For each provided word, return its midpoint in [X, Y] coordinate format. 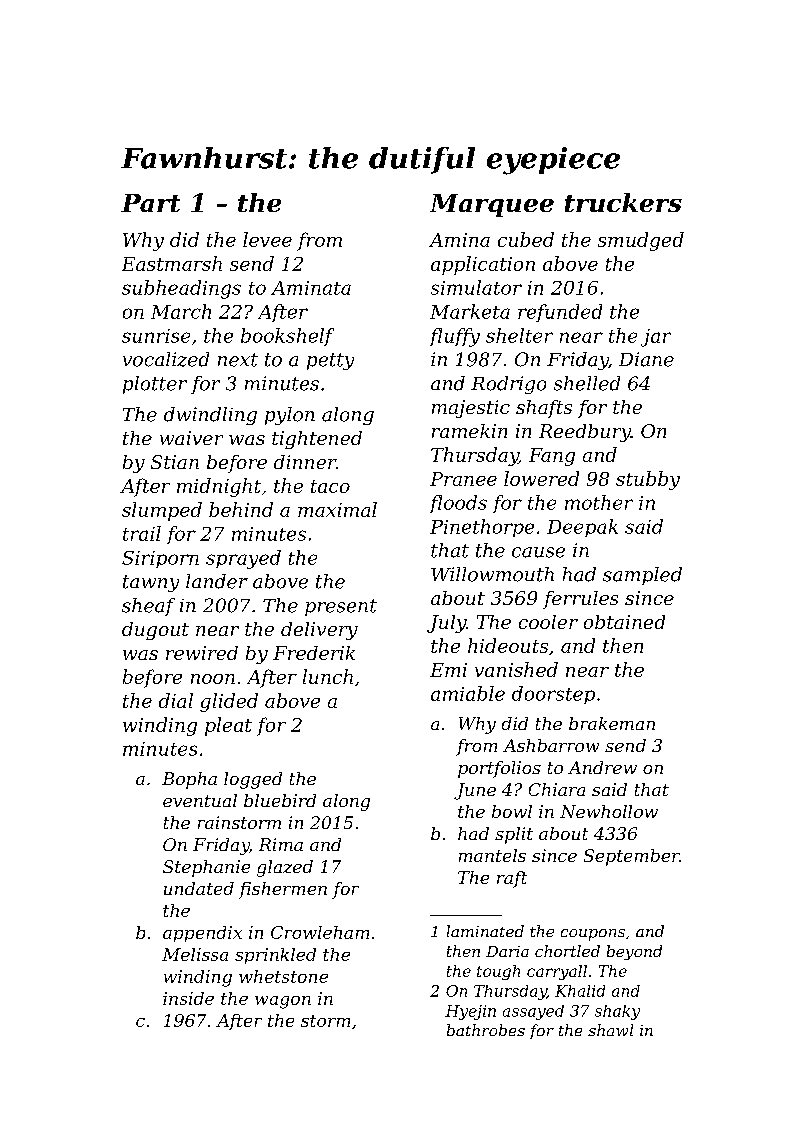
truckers [623, 202]
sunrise [156, 336]
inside [188, 998]
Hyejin [470, 1012]
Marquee [492, 205]
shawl [610, 1030]
